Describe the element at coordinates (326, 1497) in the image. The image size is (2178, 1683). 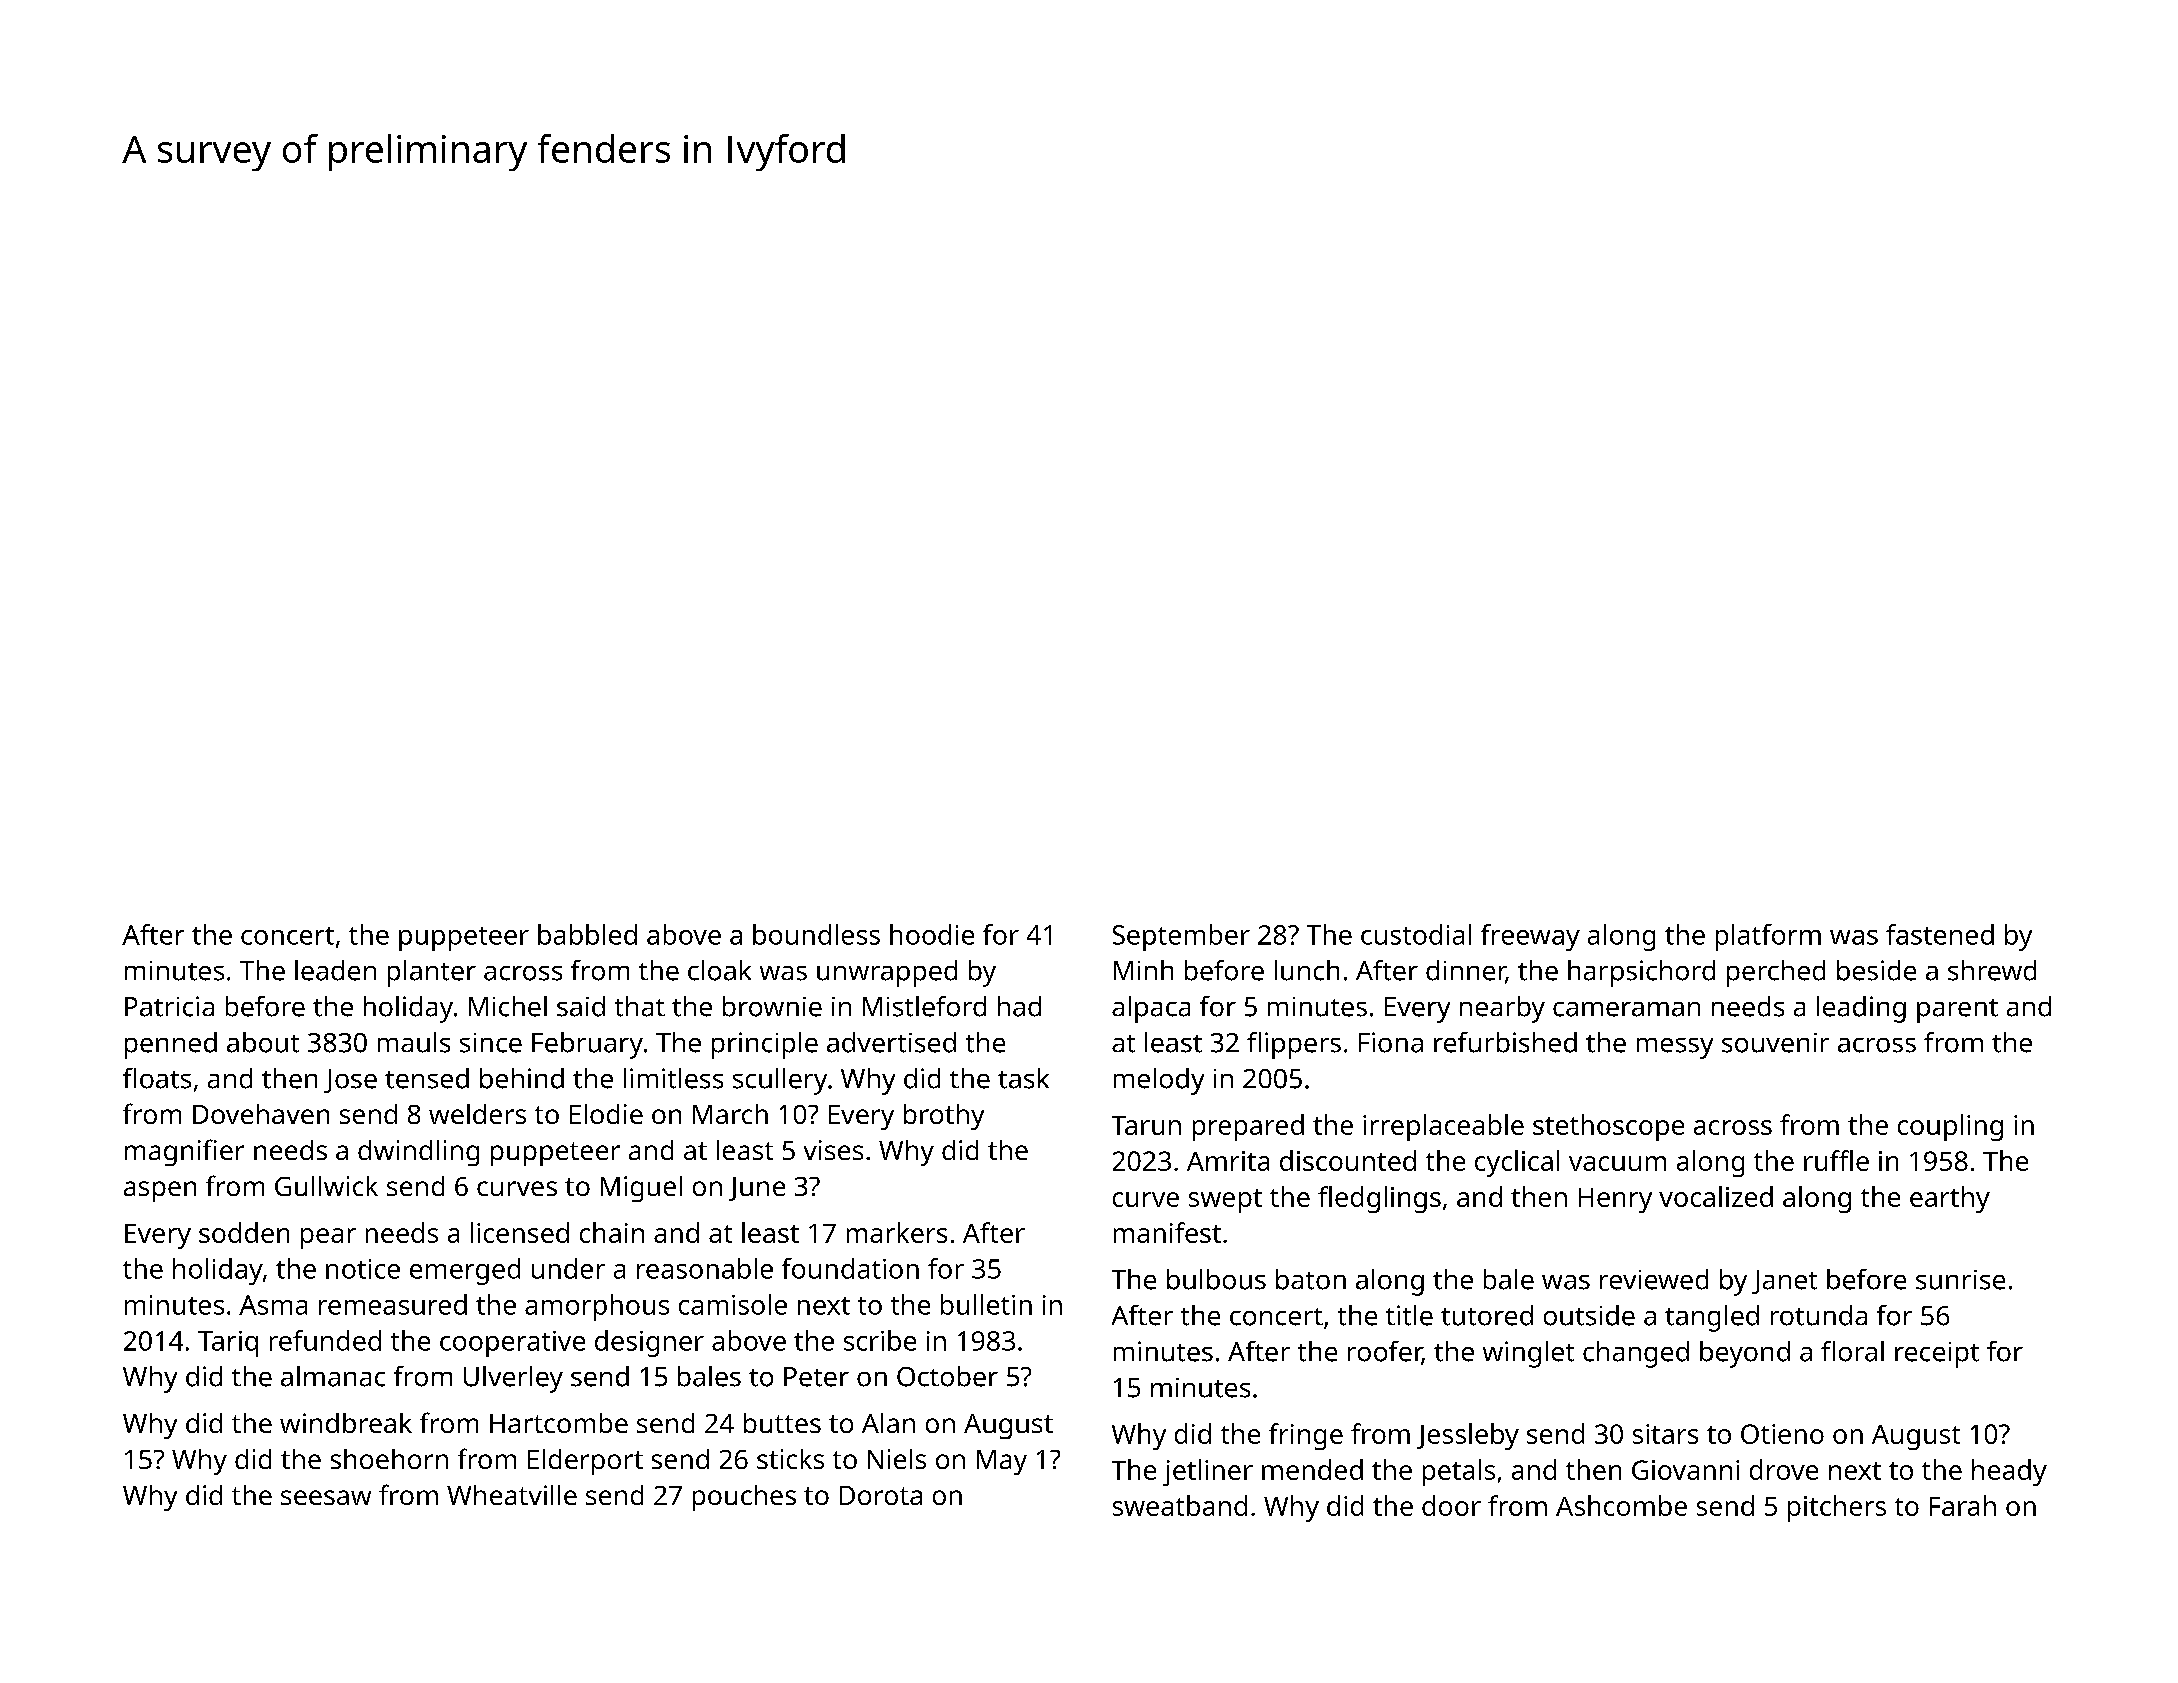
I see `seesaw` at that location.
